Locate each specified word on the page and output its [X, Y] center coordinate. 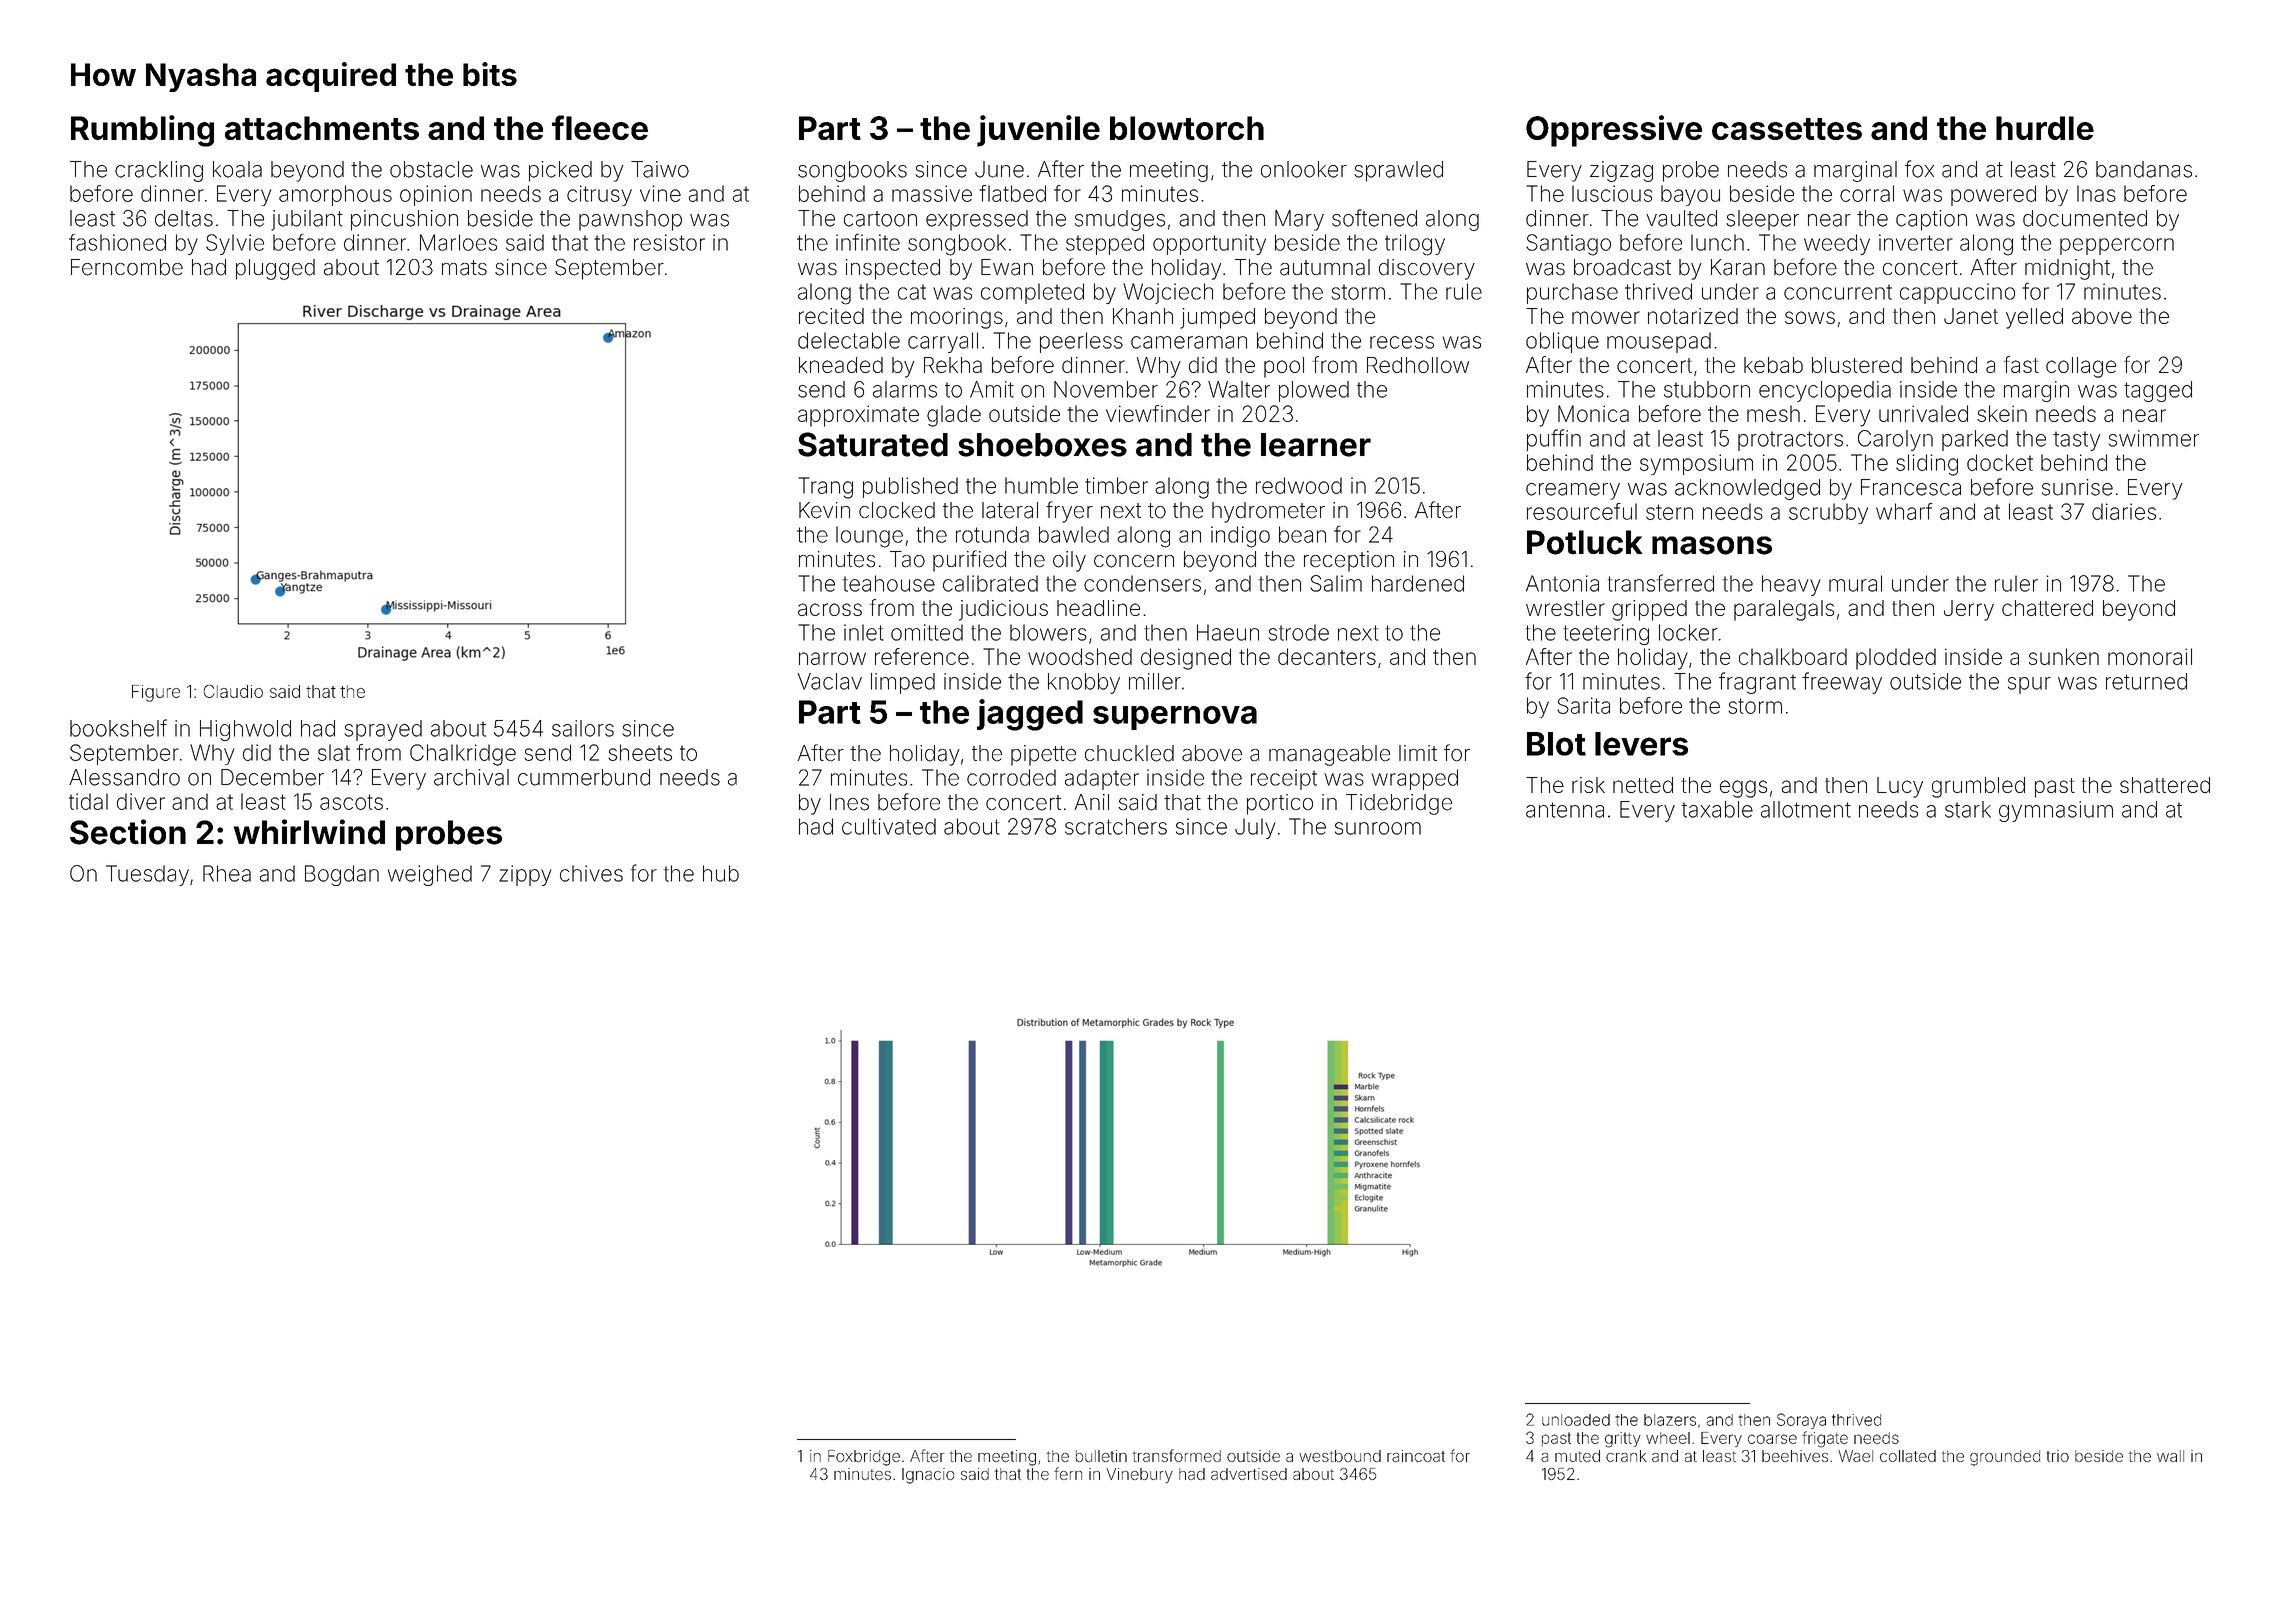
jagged [1030, 715]
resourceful [1582, 511]
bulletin [1101, 1456]
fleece [600, 127]
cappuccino [1957, 293]
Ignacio [928, 1476]
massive [932, 193]
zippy [525, 875]
